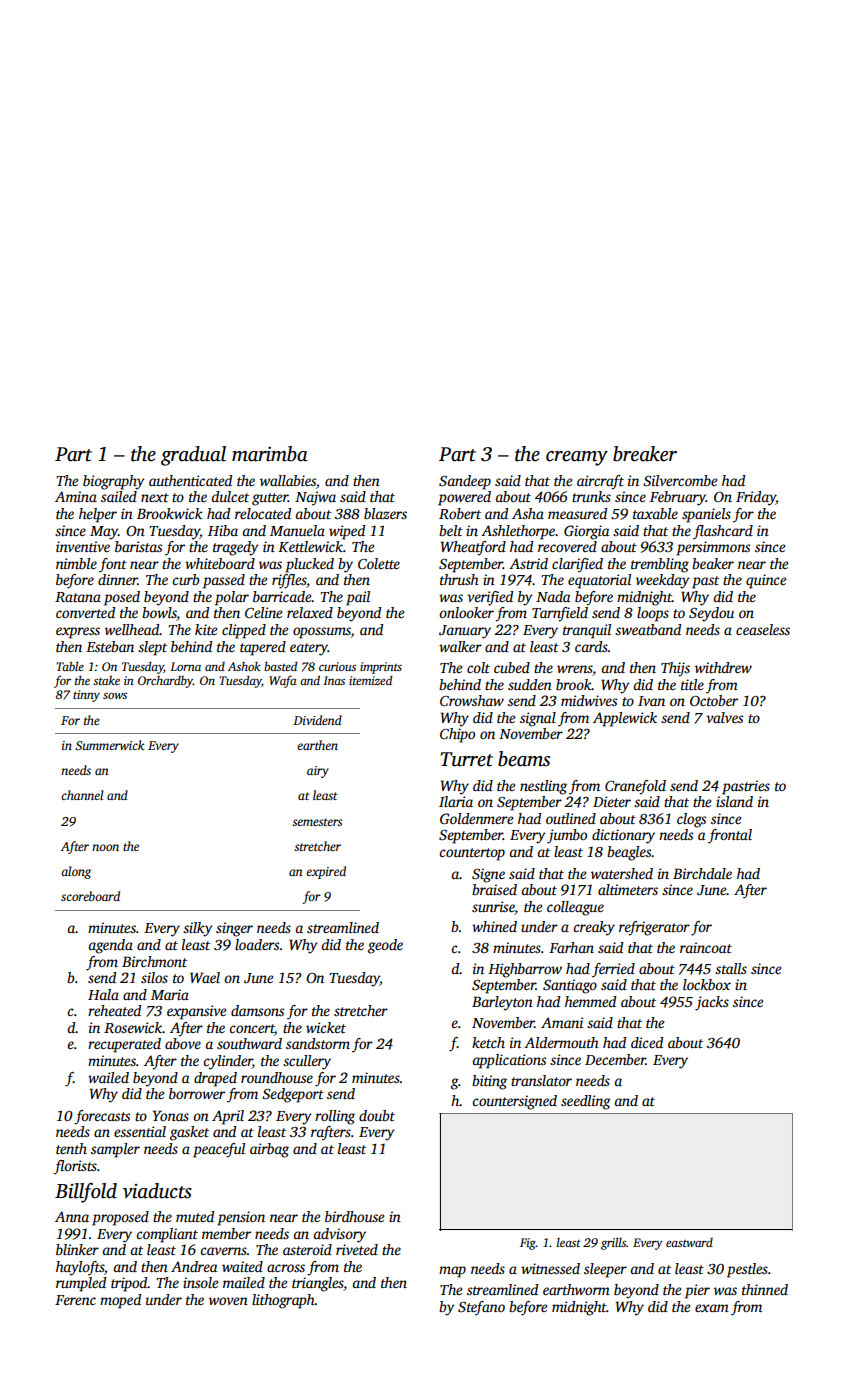 This screenshot has width=849, height=1400. Describe the element at coordinates (509, 1061) in the screenshot. I see `applications` at that location.
